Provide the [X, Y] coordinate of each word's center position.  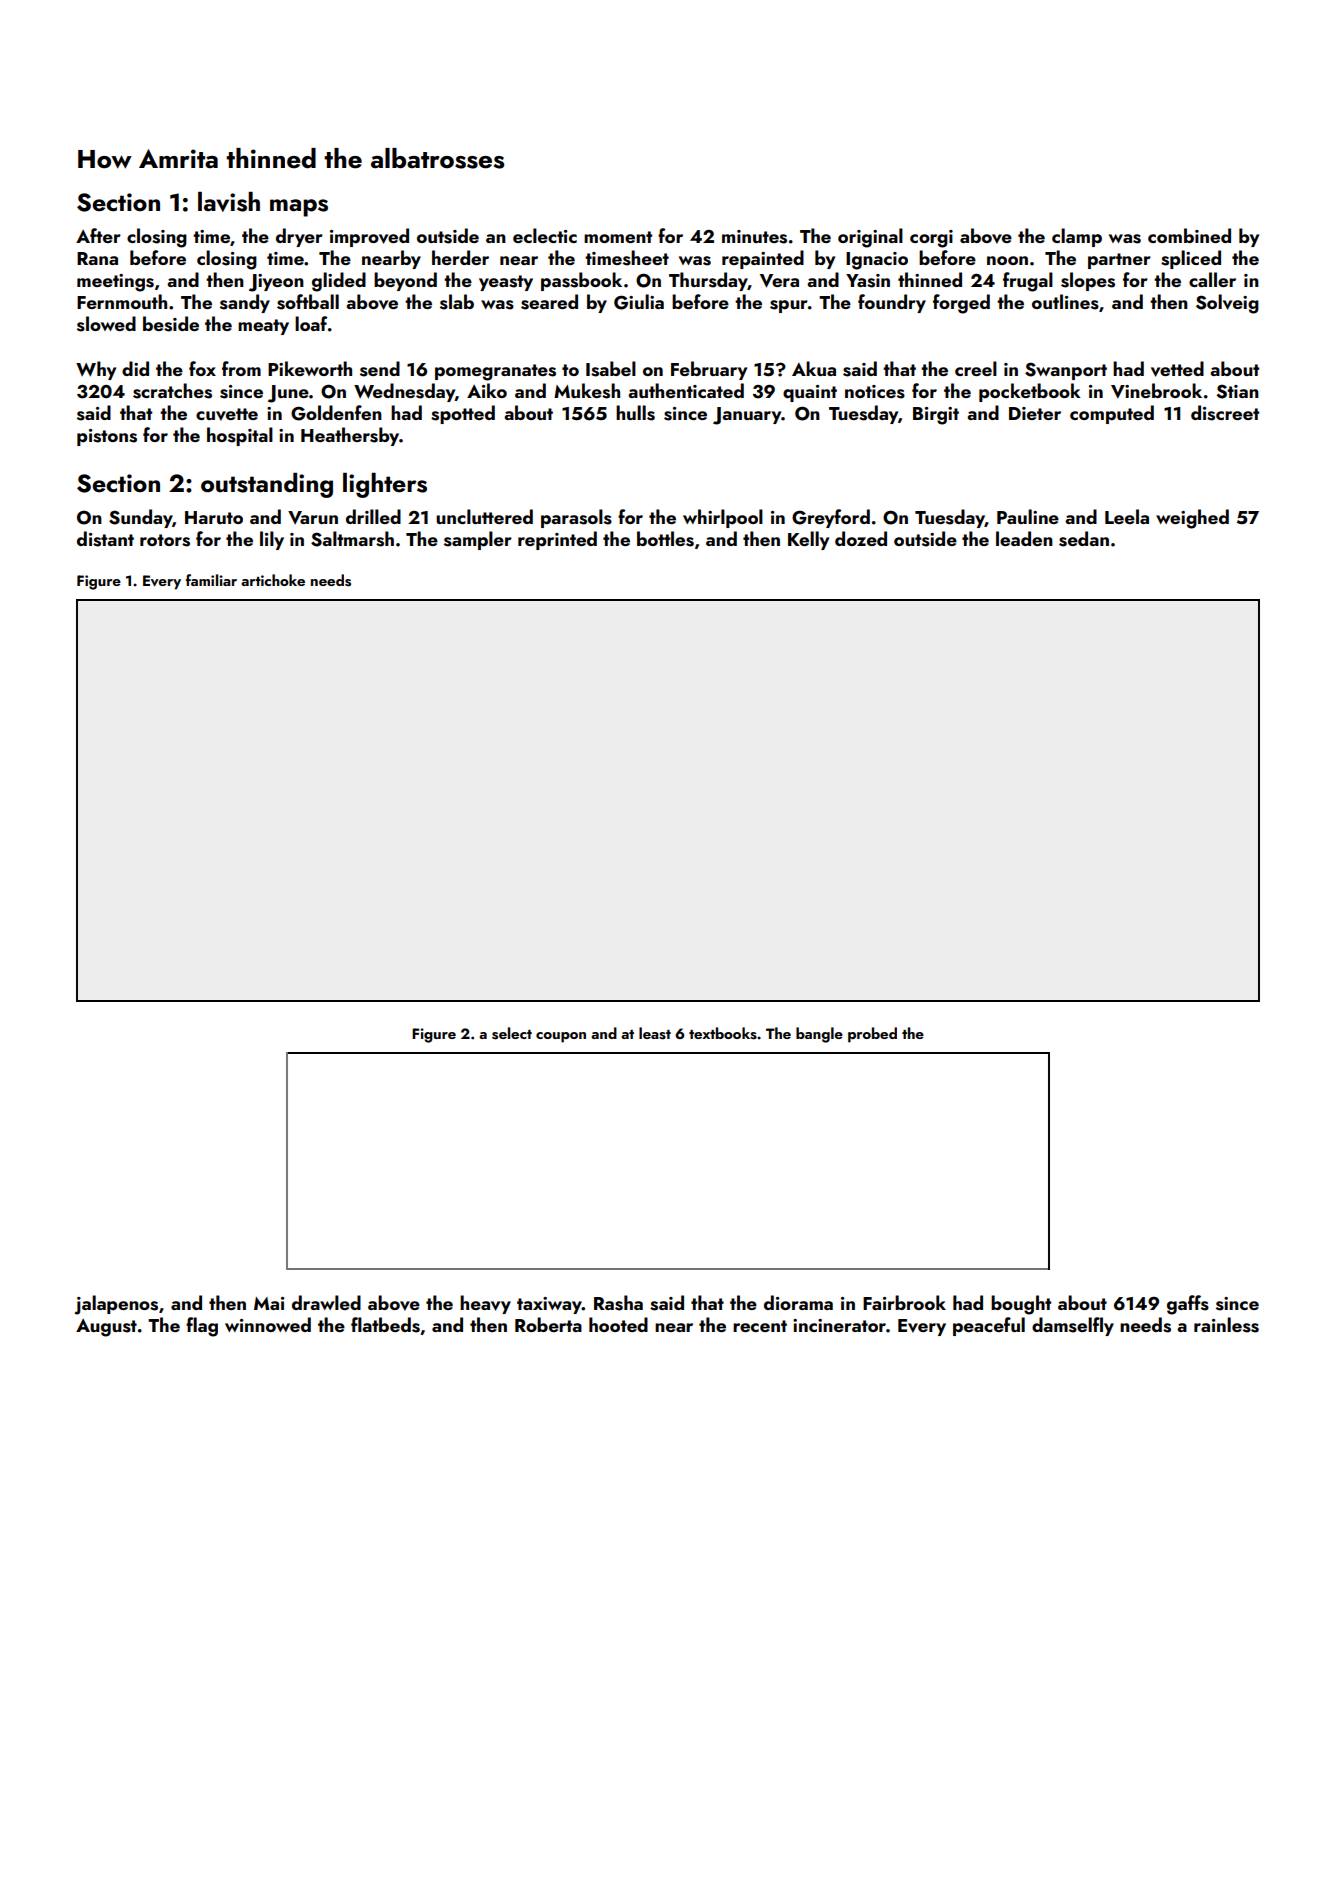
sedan [1084, 539]
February [709, 370]
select [512, 1033]
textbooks [723, 1033]
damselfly [1073, 1326]
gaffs [1188, 1305]
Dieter [1035, 413]
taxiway [549, 1305]
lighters [385, 485]
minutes [754, 237]
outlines [1065, 302]
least [655, 1033]
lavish [229, 202]
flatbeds [385, 1325]
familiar [211, 580]
